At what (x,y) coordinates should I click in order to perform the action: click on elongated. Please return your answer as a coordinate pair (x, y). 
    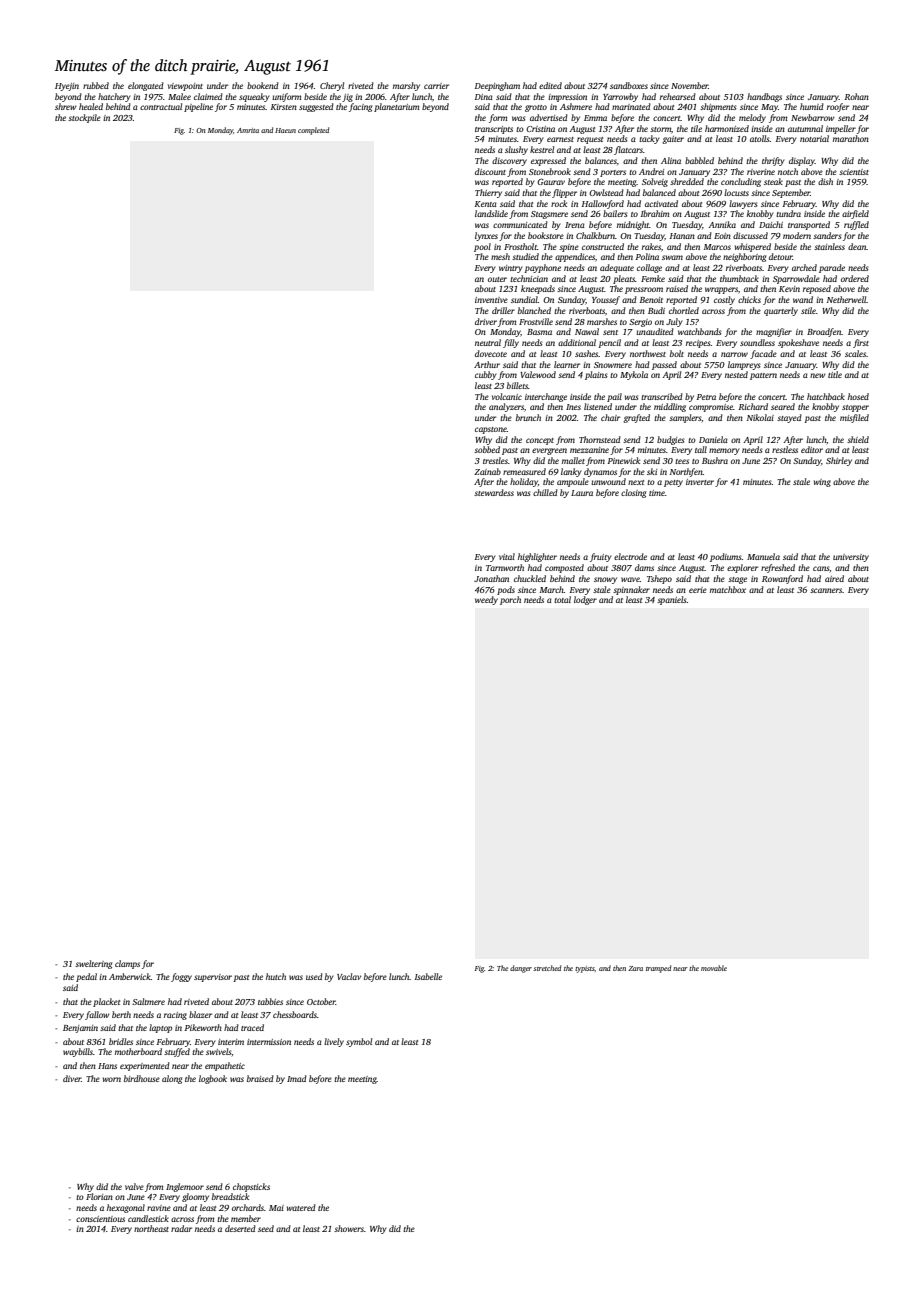
    Looking at the image, I should click on (146, 86).
